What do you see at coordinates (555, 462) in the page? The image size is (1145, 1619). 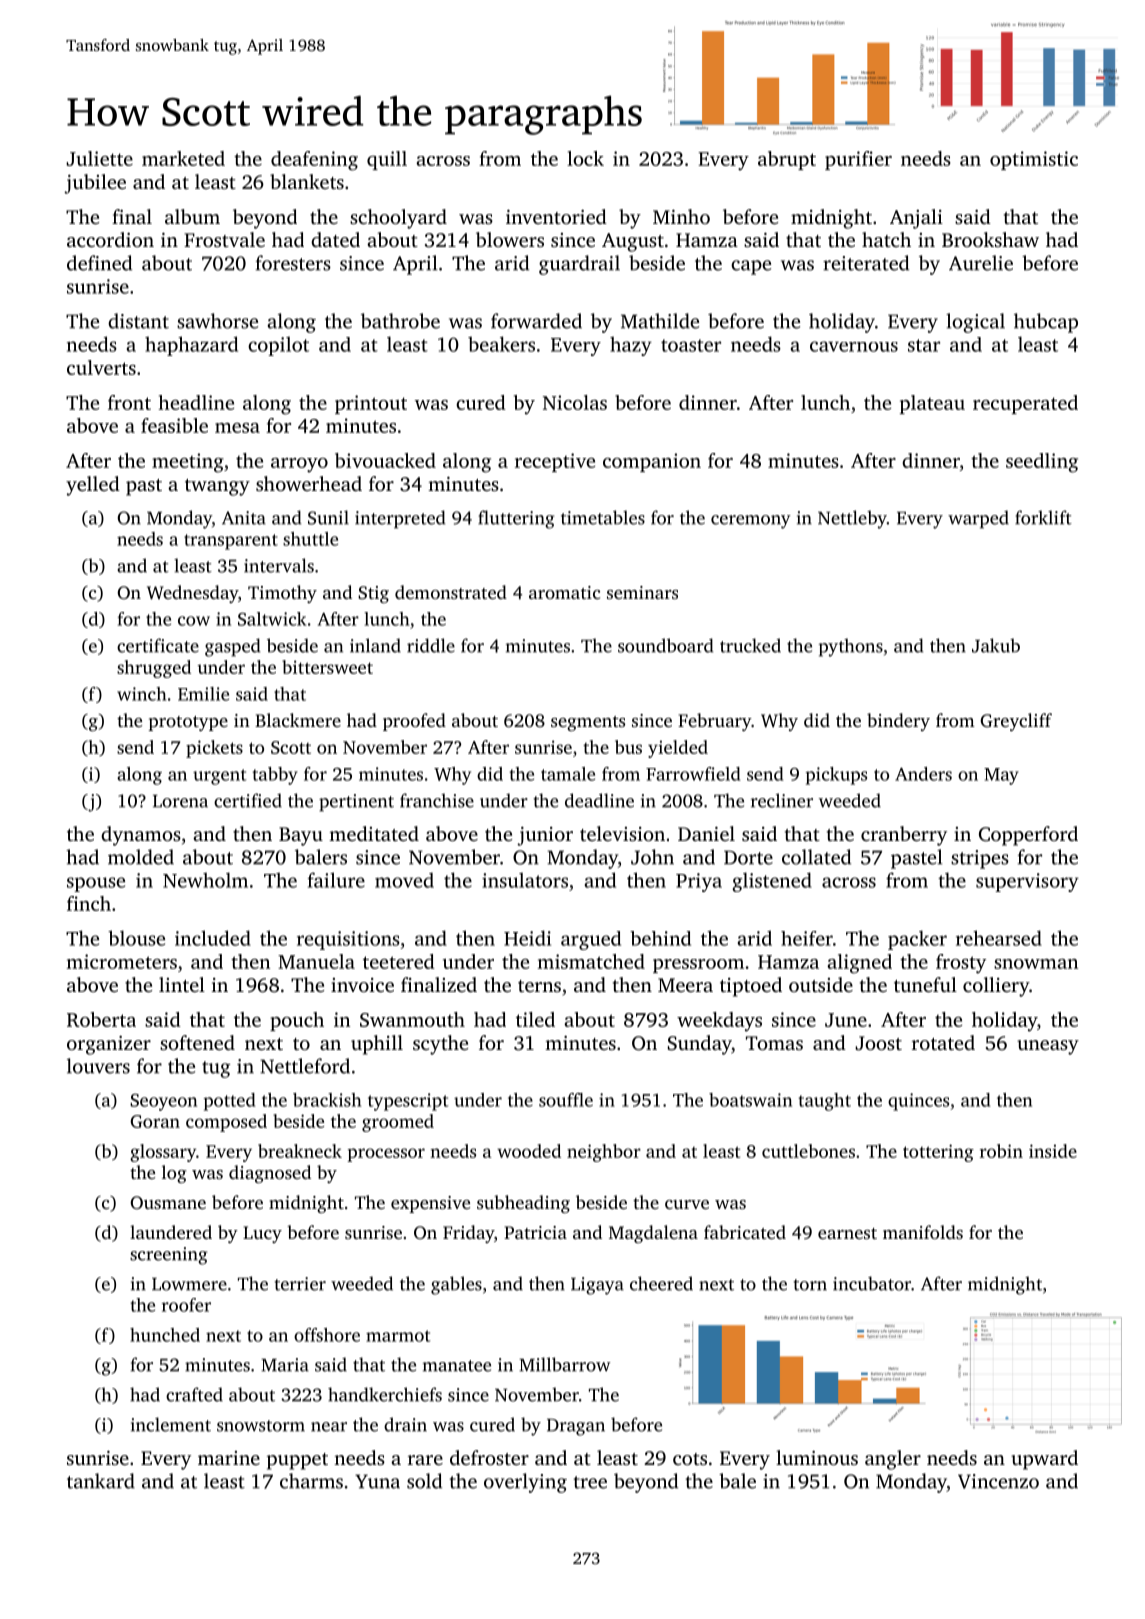 I see `receptive` at bounding box center [555, 462].
